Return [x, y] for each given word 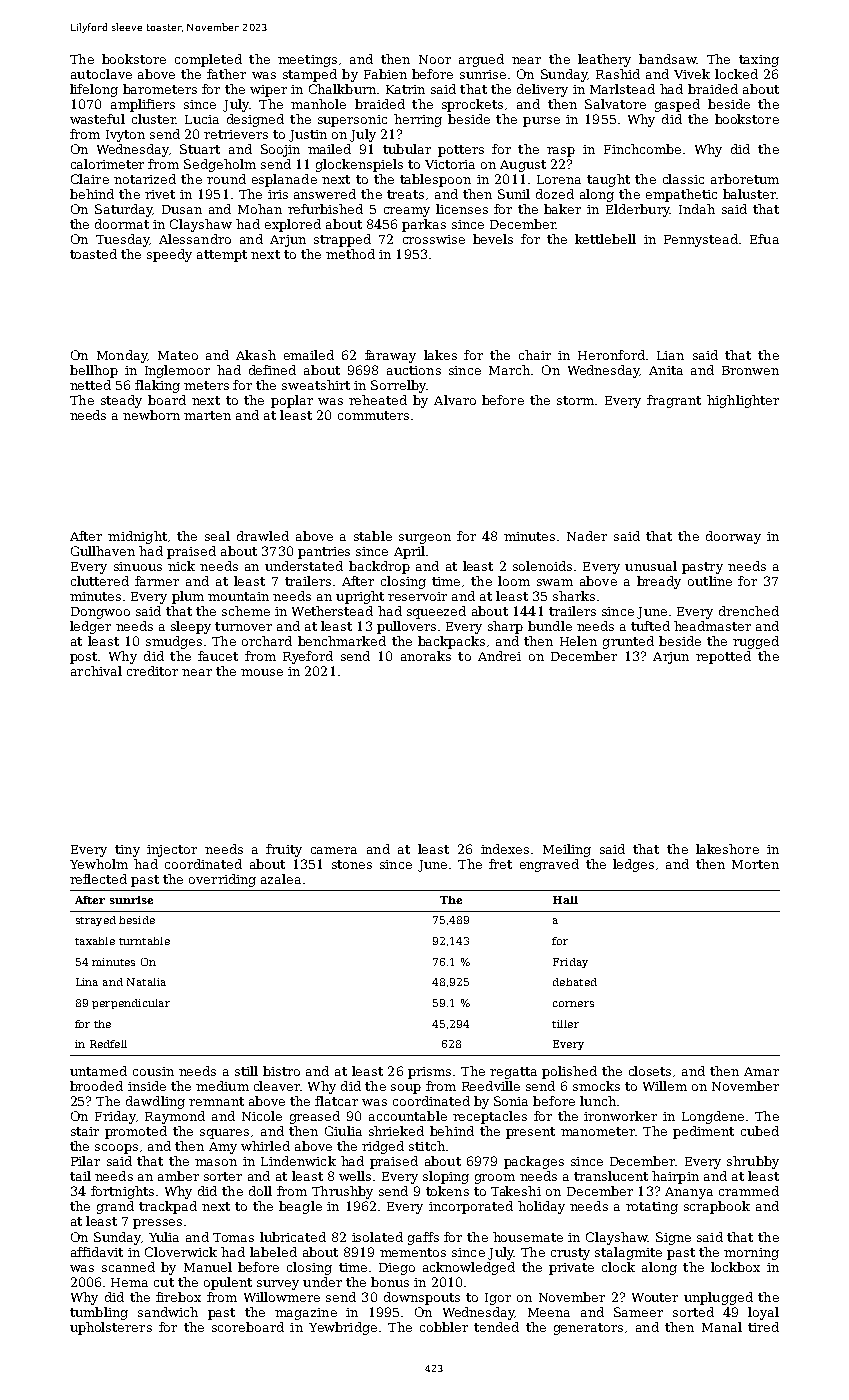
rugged [756, 642]
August [523, 166]
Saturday [124, 210]
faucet [218, 656]
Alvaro [455, 400]
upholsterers [111, 1328]
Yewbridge [343, 1328]
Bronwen [750, 370]
